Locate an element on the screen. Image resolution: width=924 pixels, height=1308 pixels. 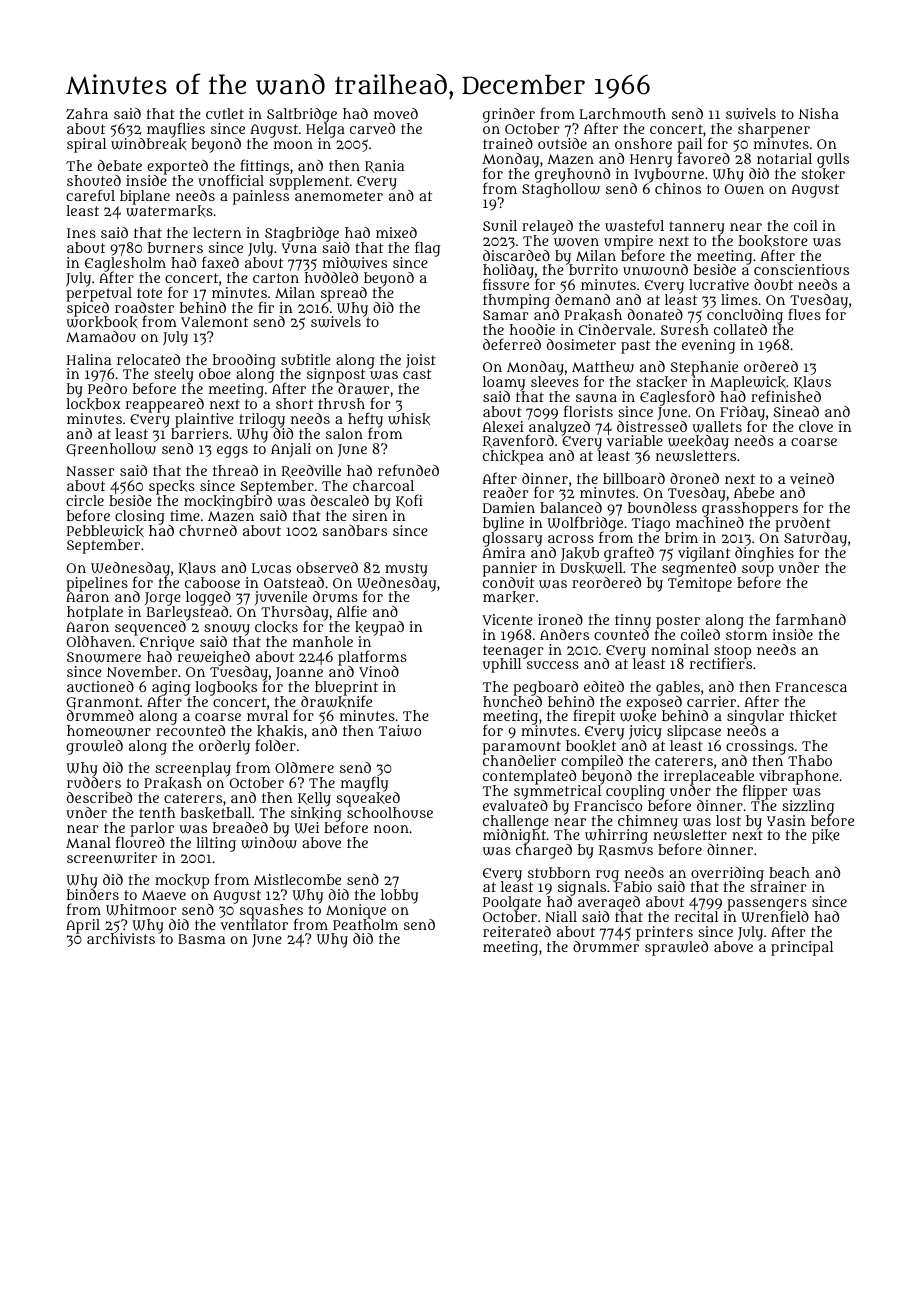
drummer is located at coordinates (606, 946).
